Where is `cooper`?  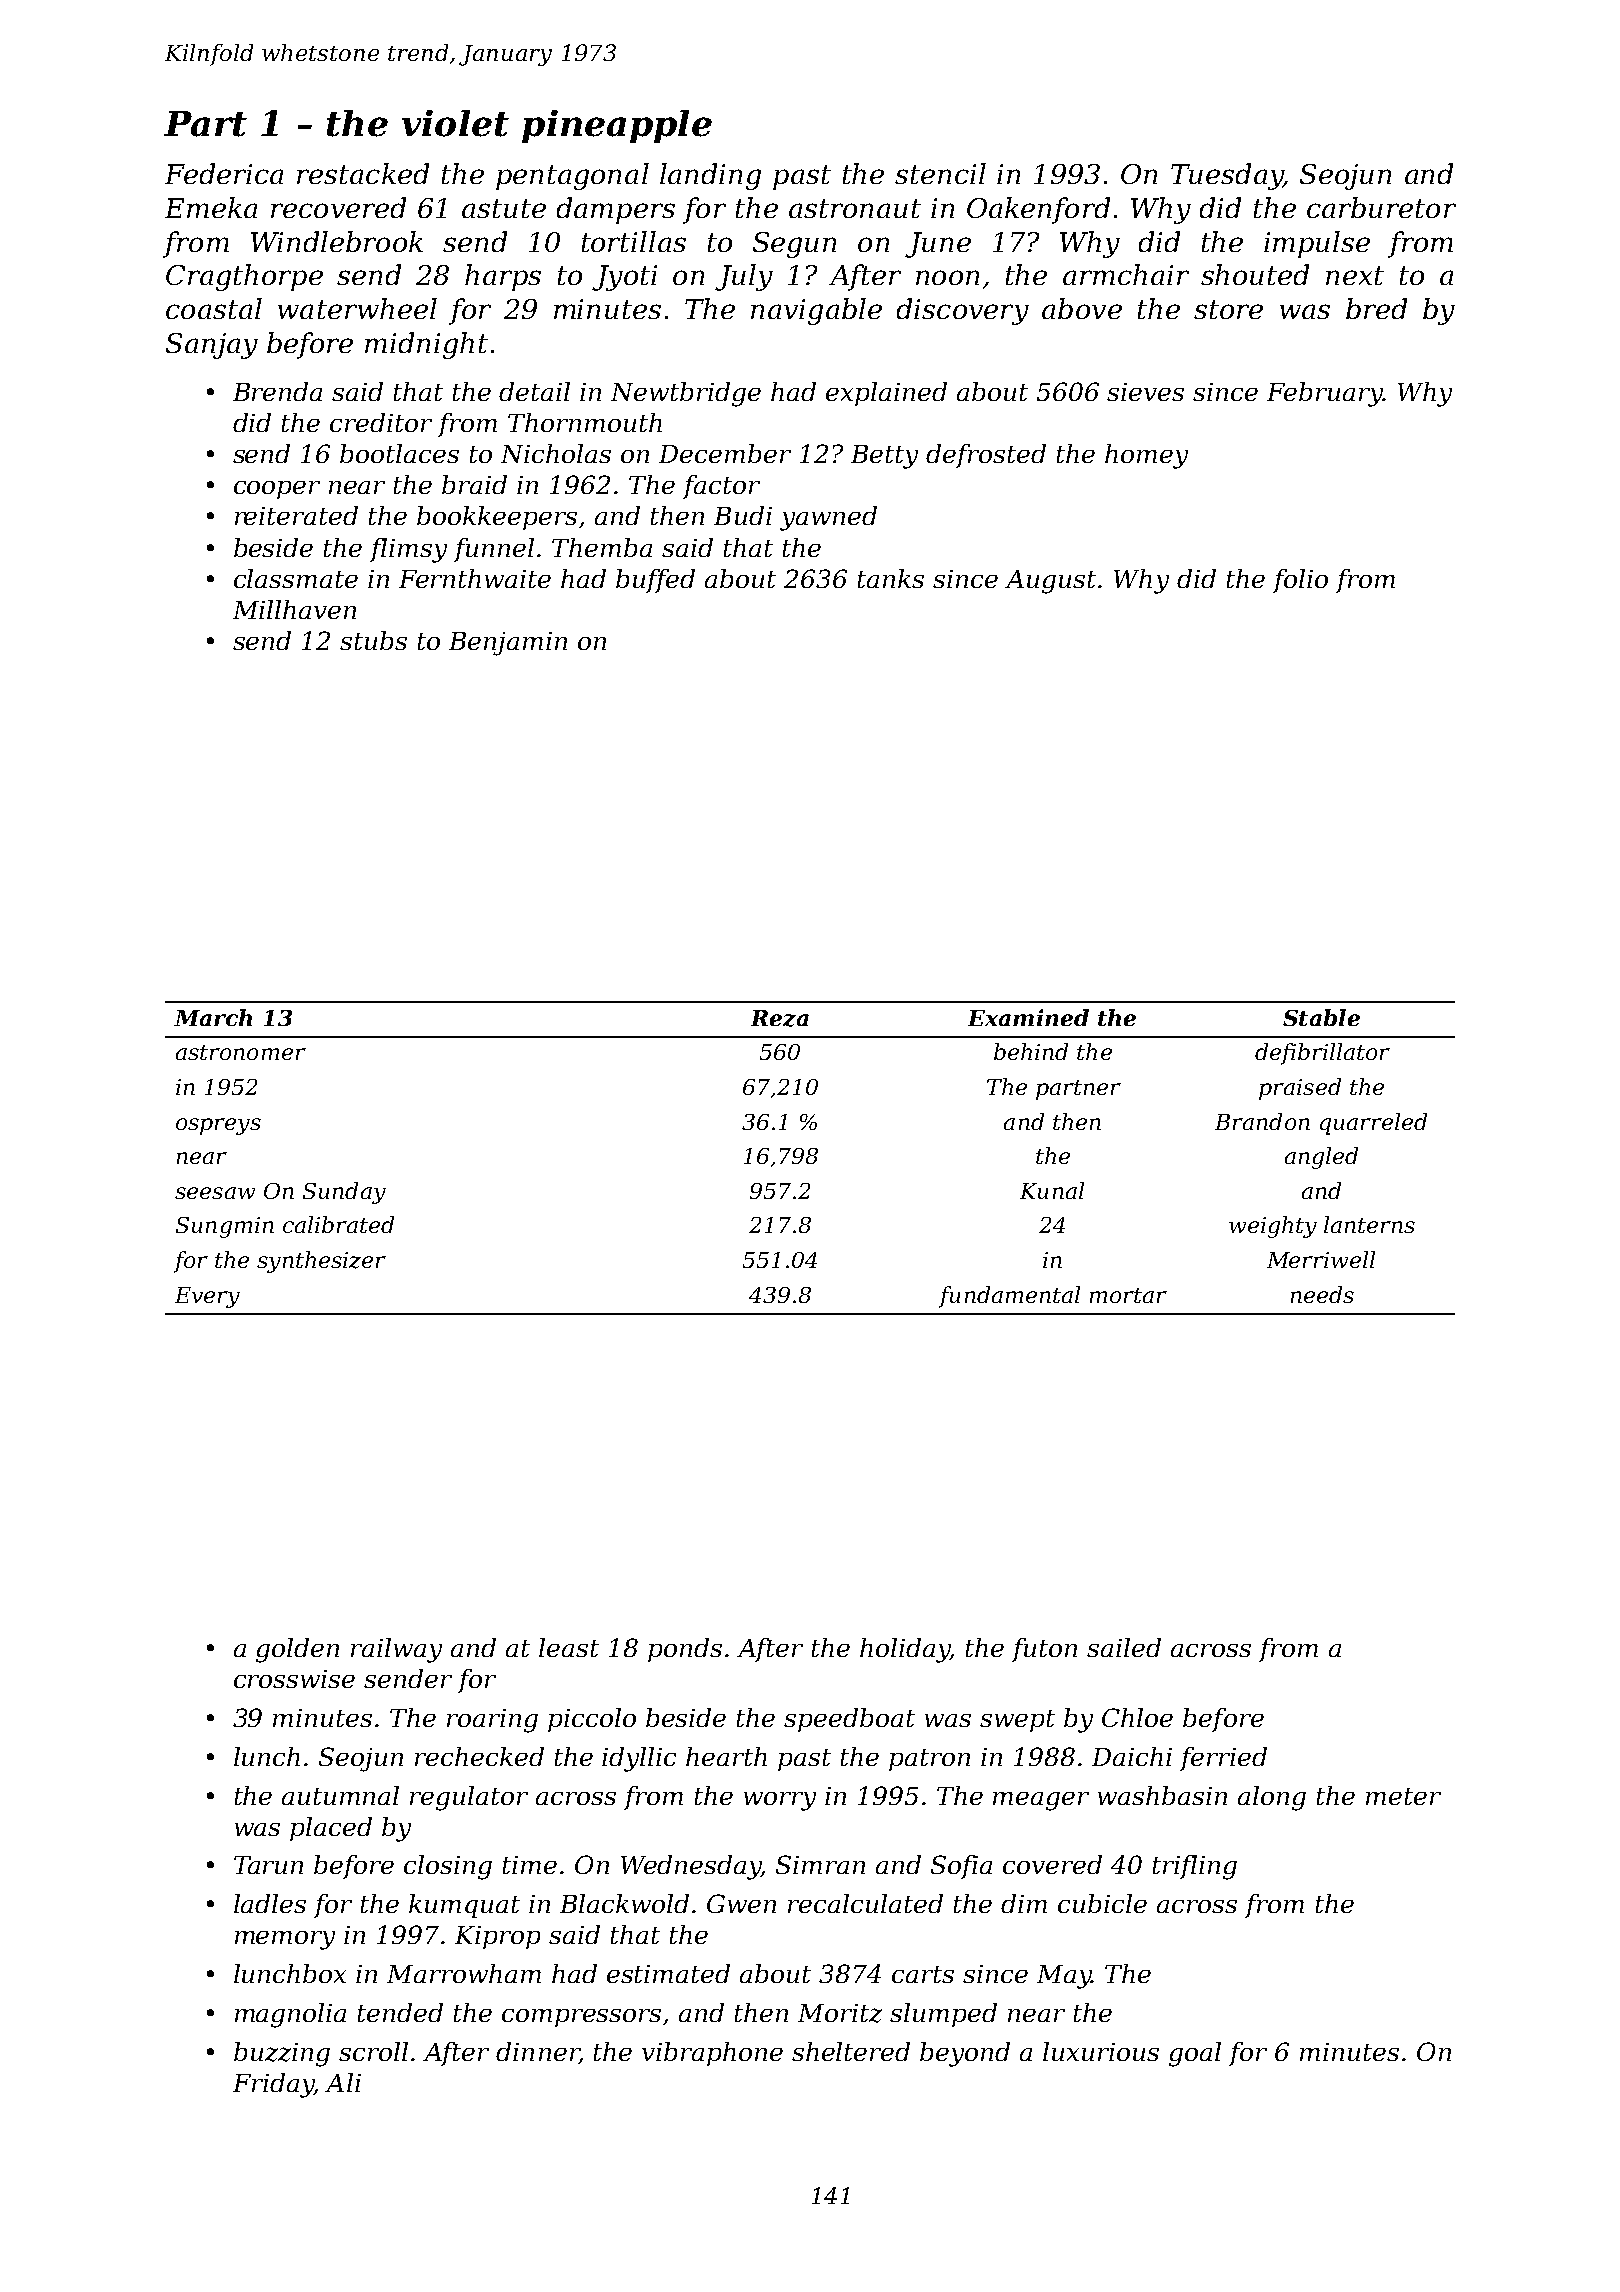 cooper is located at coordinates (277, 490).
